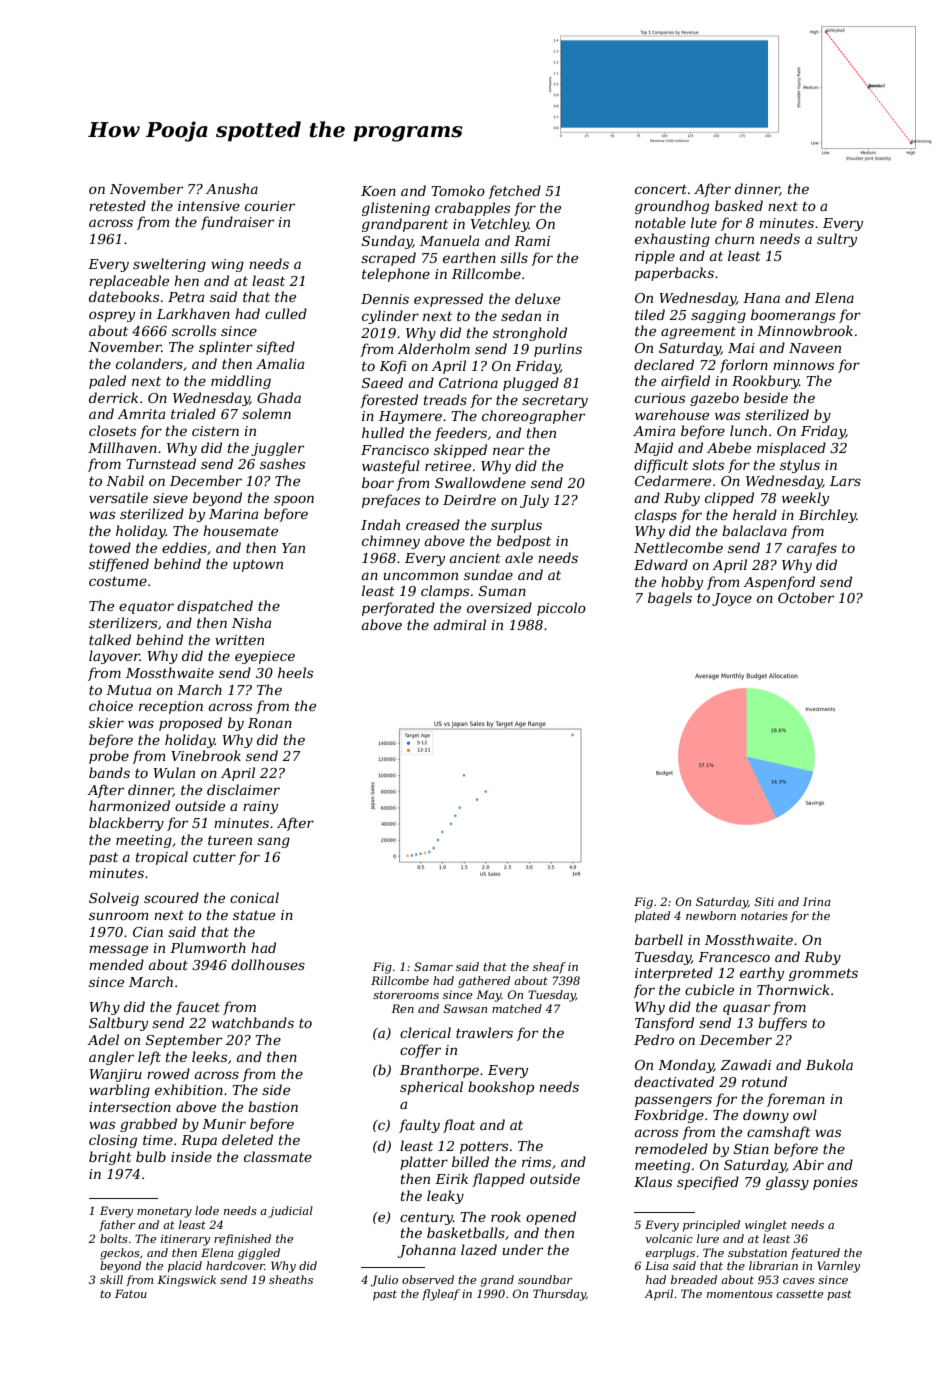 Image resolution: width=952 pixels, height=1379 pixels. I want to click on minnows, so click(803, 365).
